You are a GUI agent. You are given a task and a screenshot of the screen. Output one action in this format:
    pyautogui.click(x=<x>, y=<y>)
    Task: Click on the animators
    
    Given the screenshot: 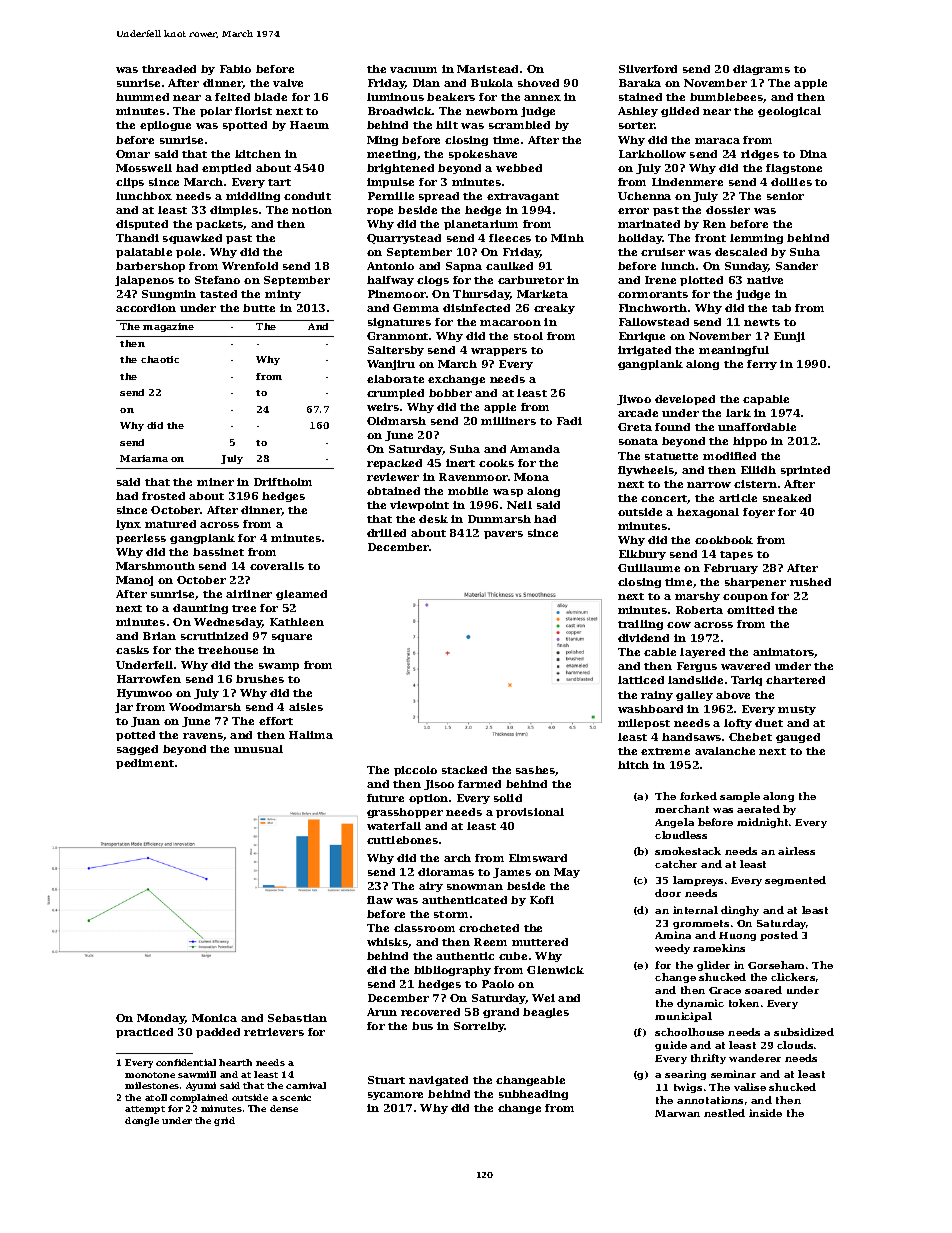 What is the action you would take?
    pyautogui.click(x=784, y=653)
